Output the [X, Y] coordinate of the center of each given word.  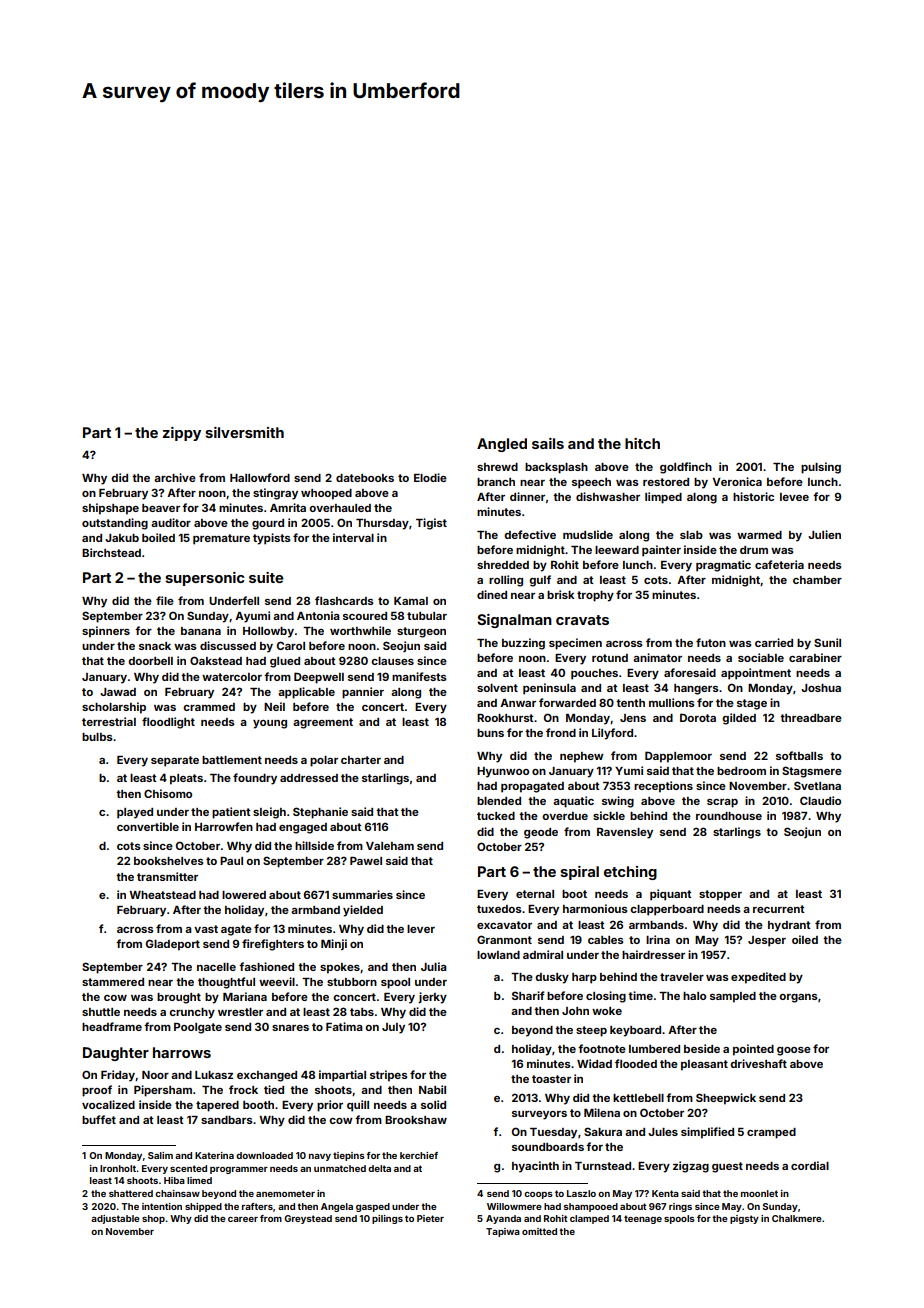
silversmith [244, 432]
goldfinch [686, 468]
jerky [432, 998]
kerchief [419, 1155]
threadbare [811, 718]
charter [361, 760]
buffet [99, 1119]
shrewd [497, 467]
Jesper [767, 941]
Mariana [245, 996]
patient [231, 813]
